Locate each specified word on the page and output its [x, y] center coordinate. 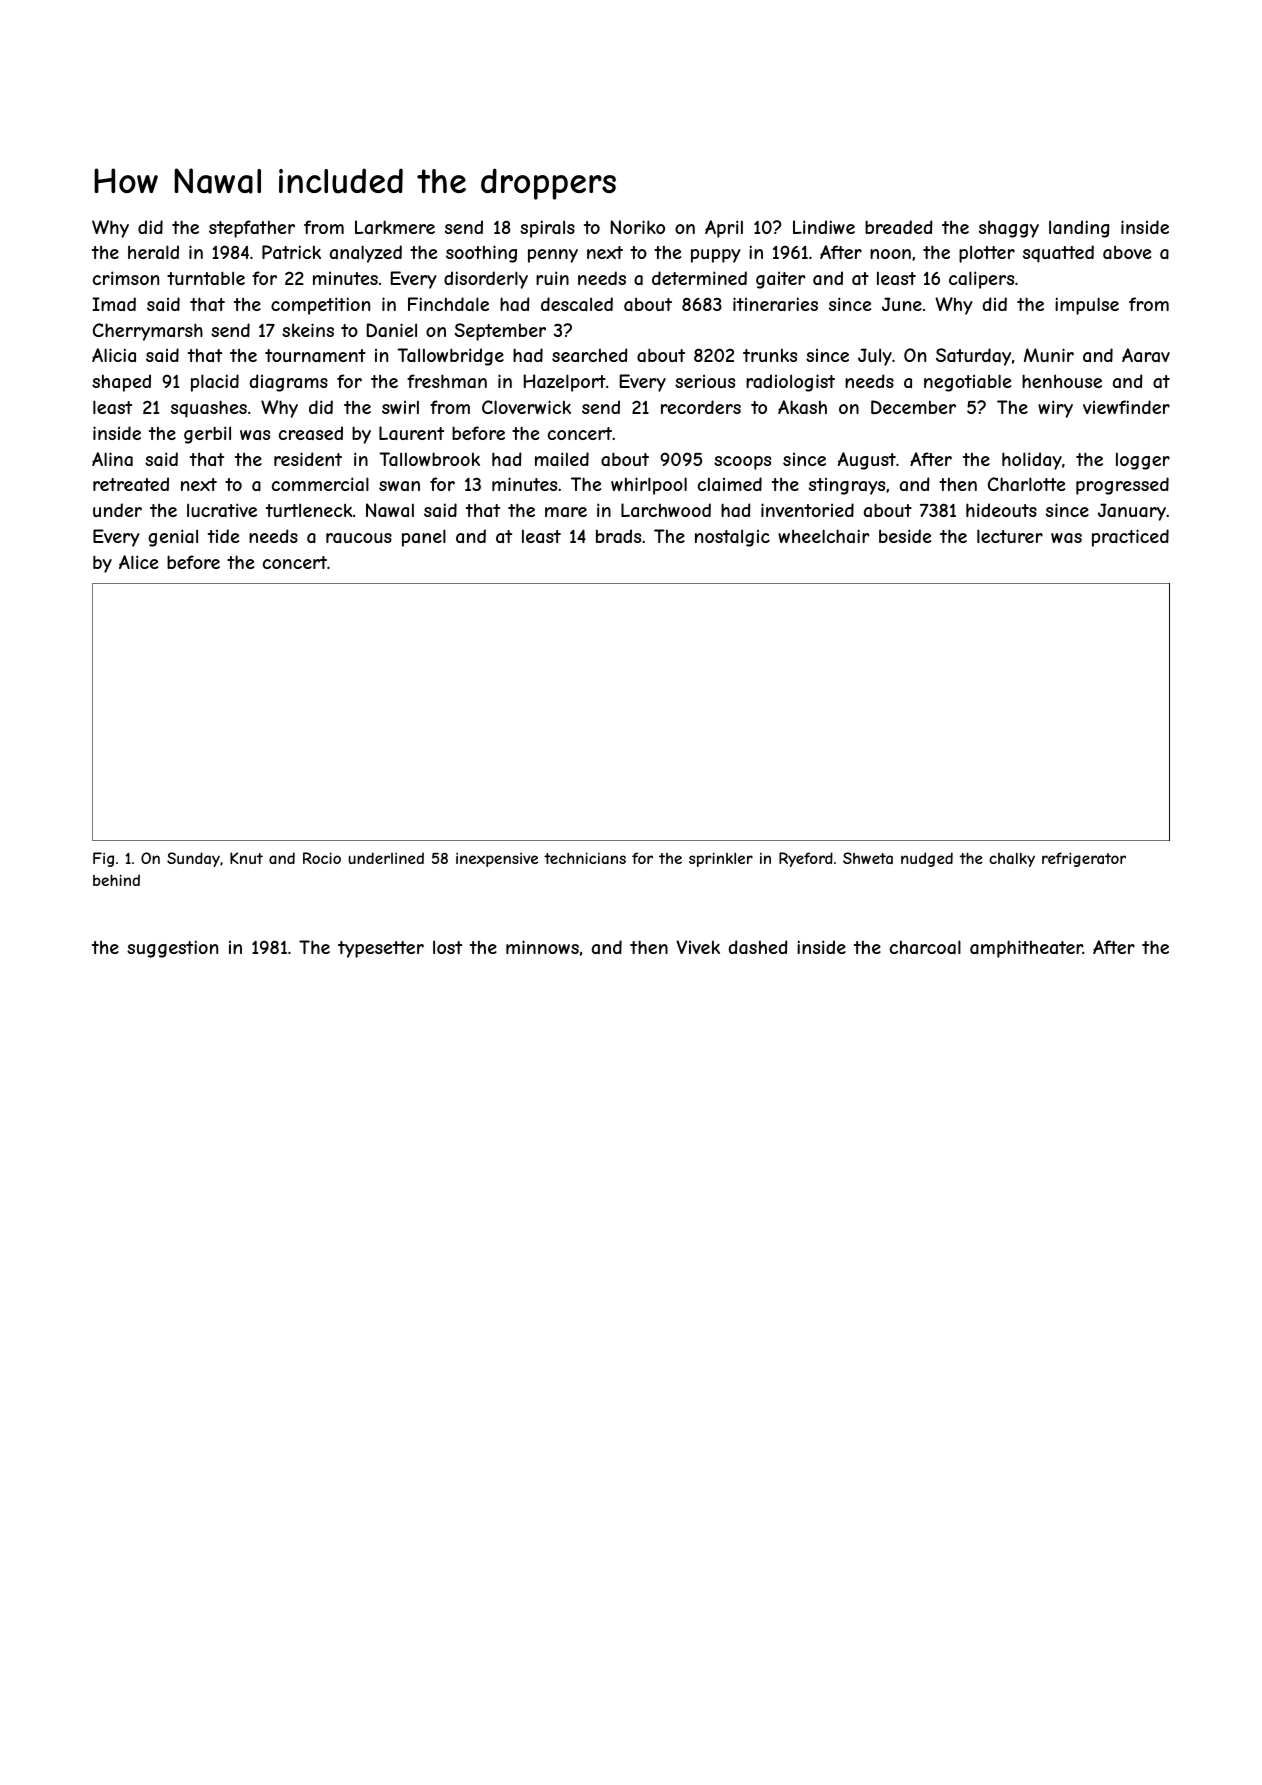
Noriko [638, 227]
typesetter [381, 949]
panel [424, 538]
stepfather [252, 229]
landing [1079, 229]
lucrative [222, 510]
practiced [1130, 538]
